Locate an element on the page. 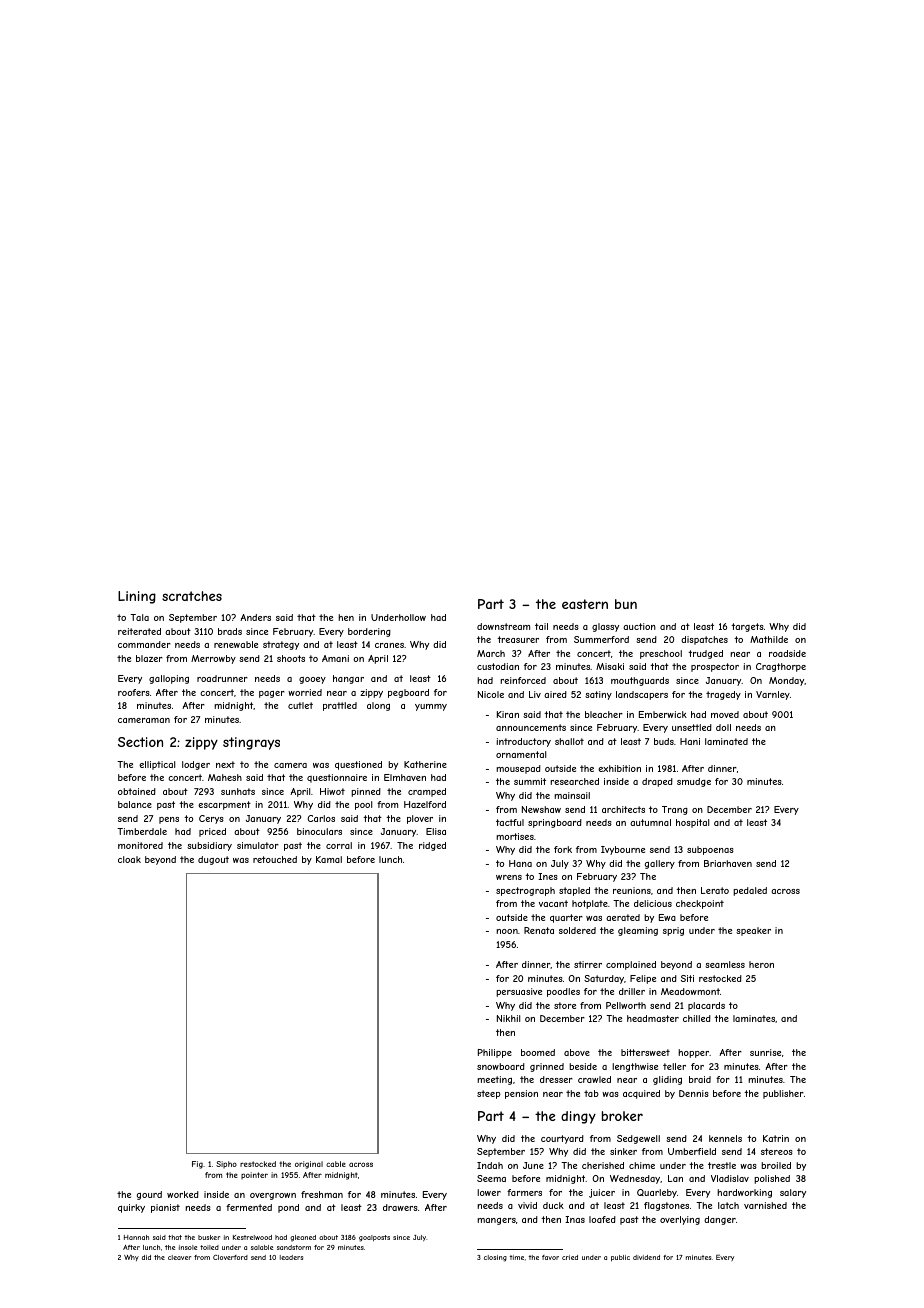 The height and width of the page is (1308, 924). smudge is located at coordinates (694, 782).
